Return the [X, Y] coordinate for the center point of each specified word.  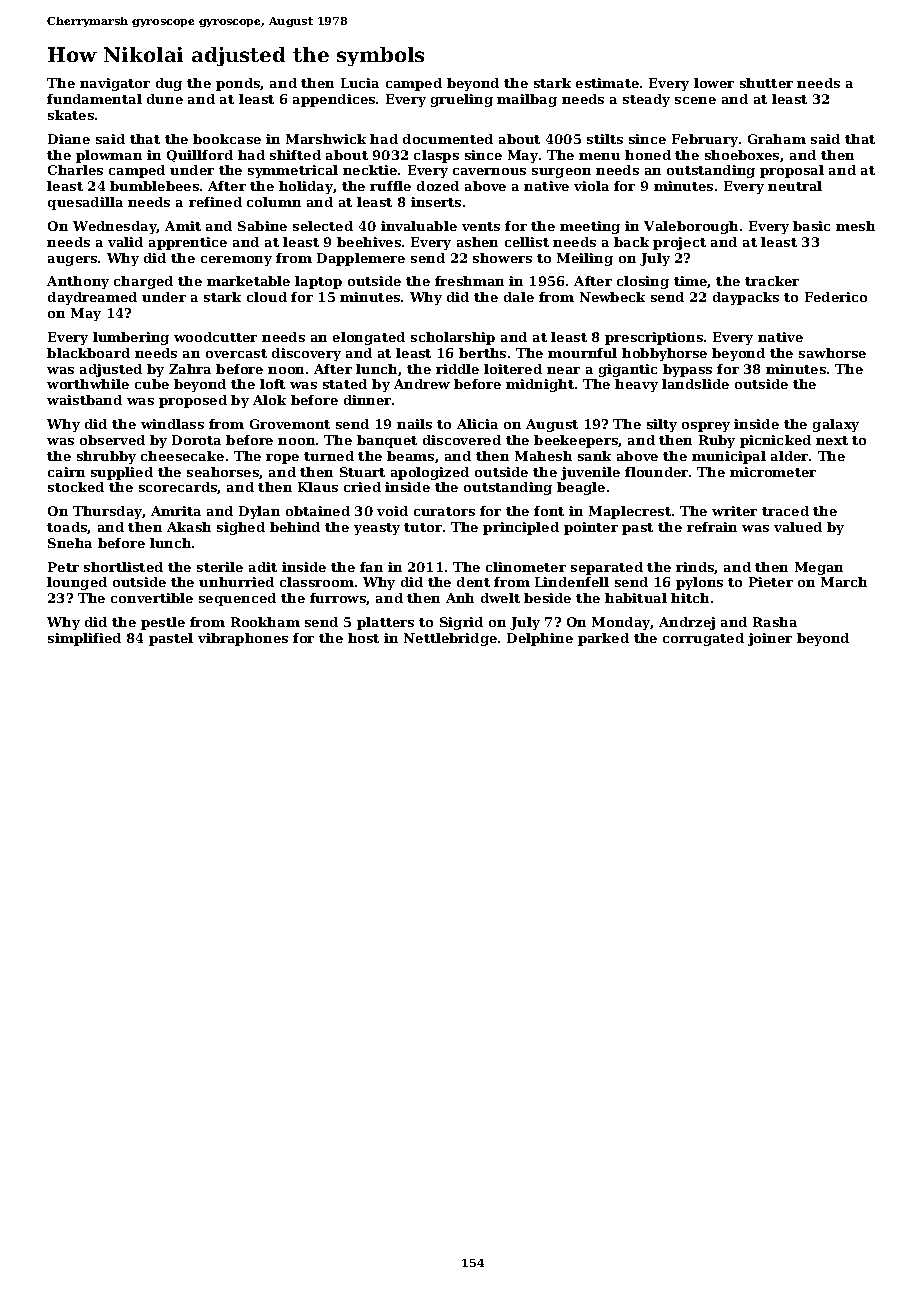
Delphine [540, 639]
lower [714, 83]
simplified [84, 639]
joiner [770, 639]
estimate [607, 83]
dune [165, 99]
